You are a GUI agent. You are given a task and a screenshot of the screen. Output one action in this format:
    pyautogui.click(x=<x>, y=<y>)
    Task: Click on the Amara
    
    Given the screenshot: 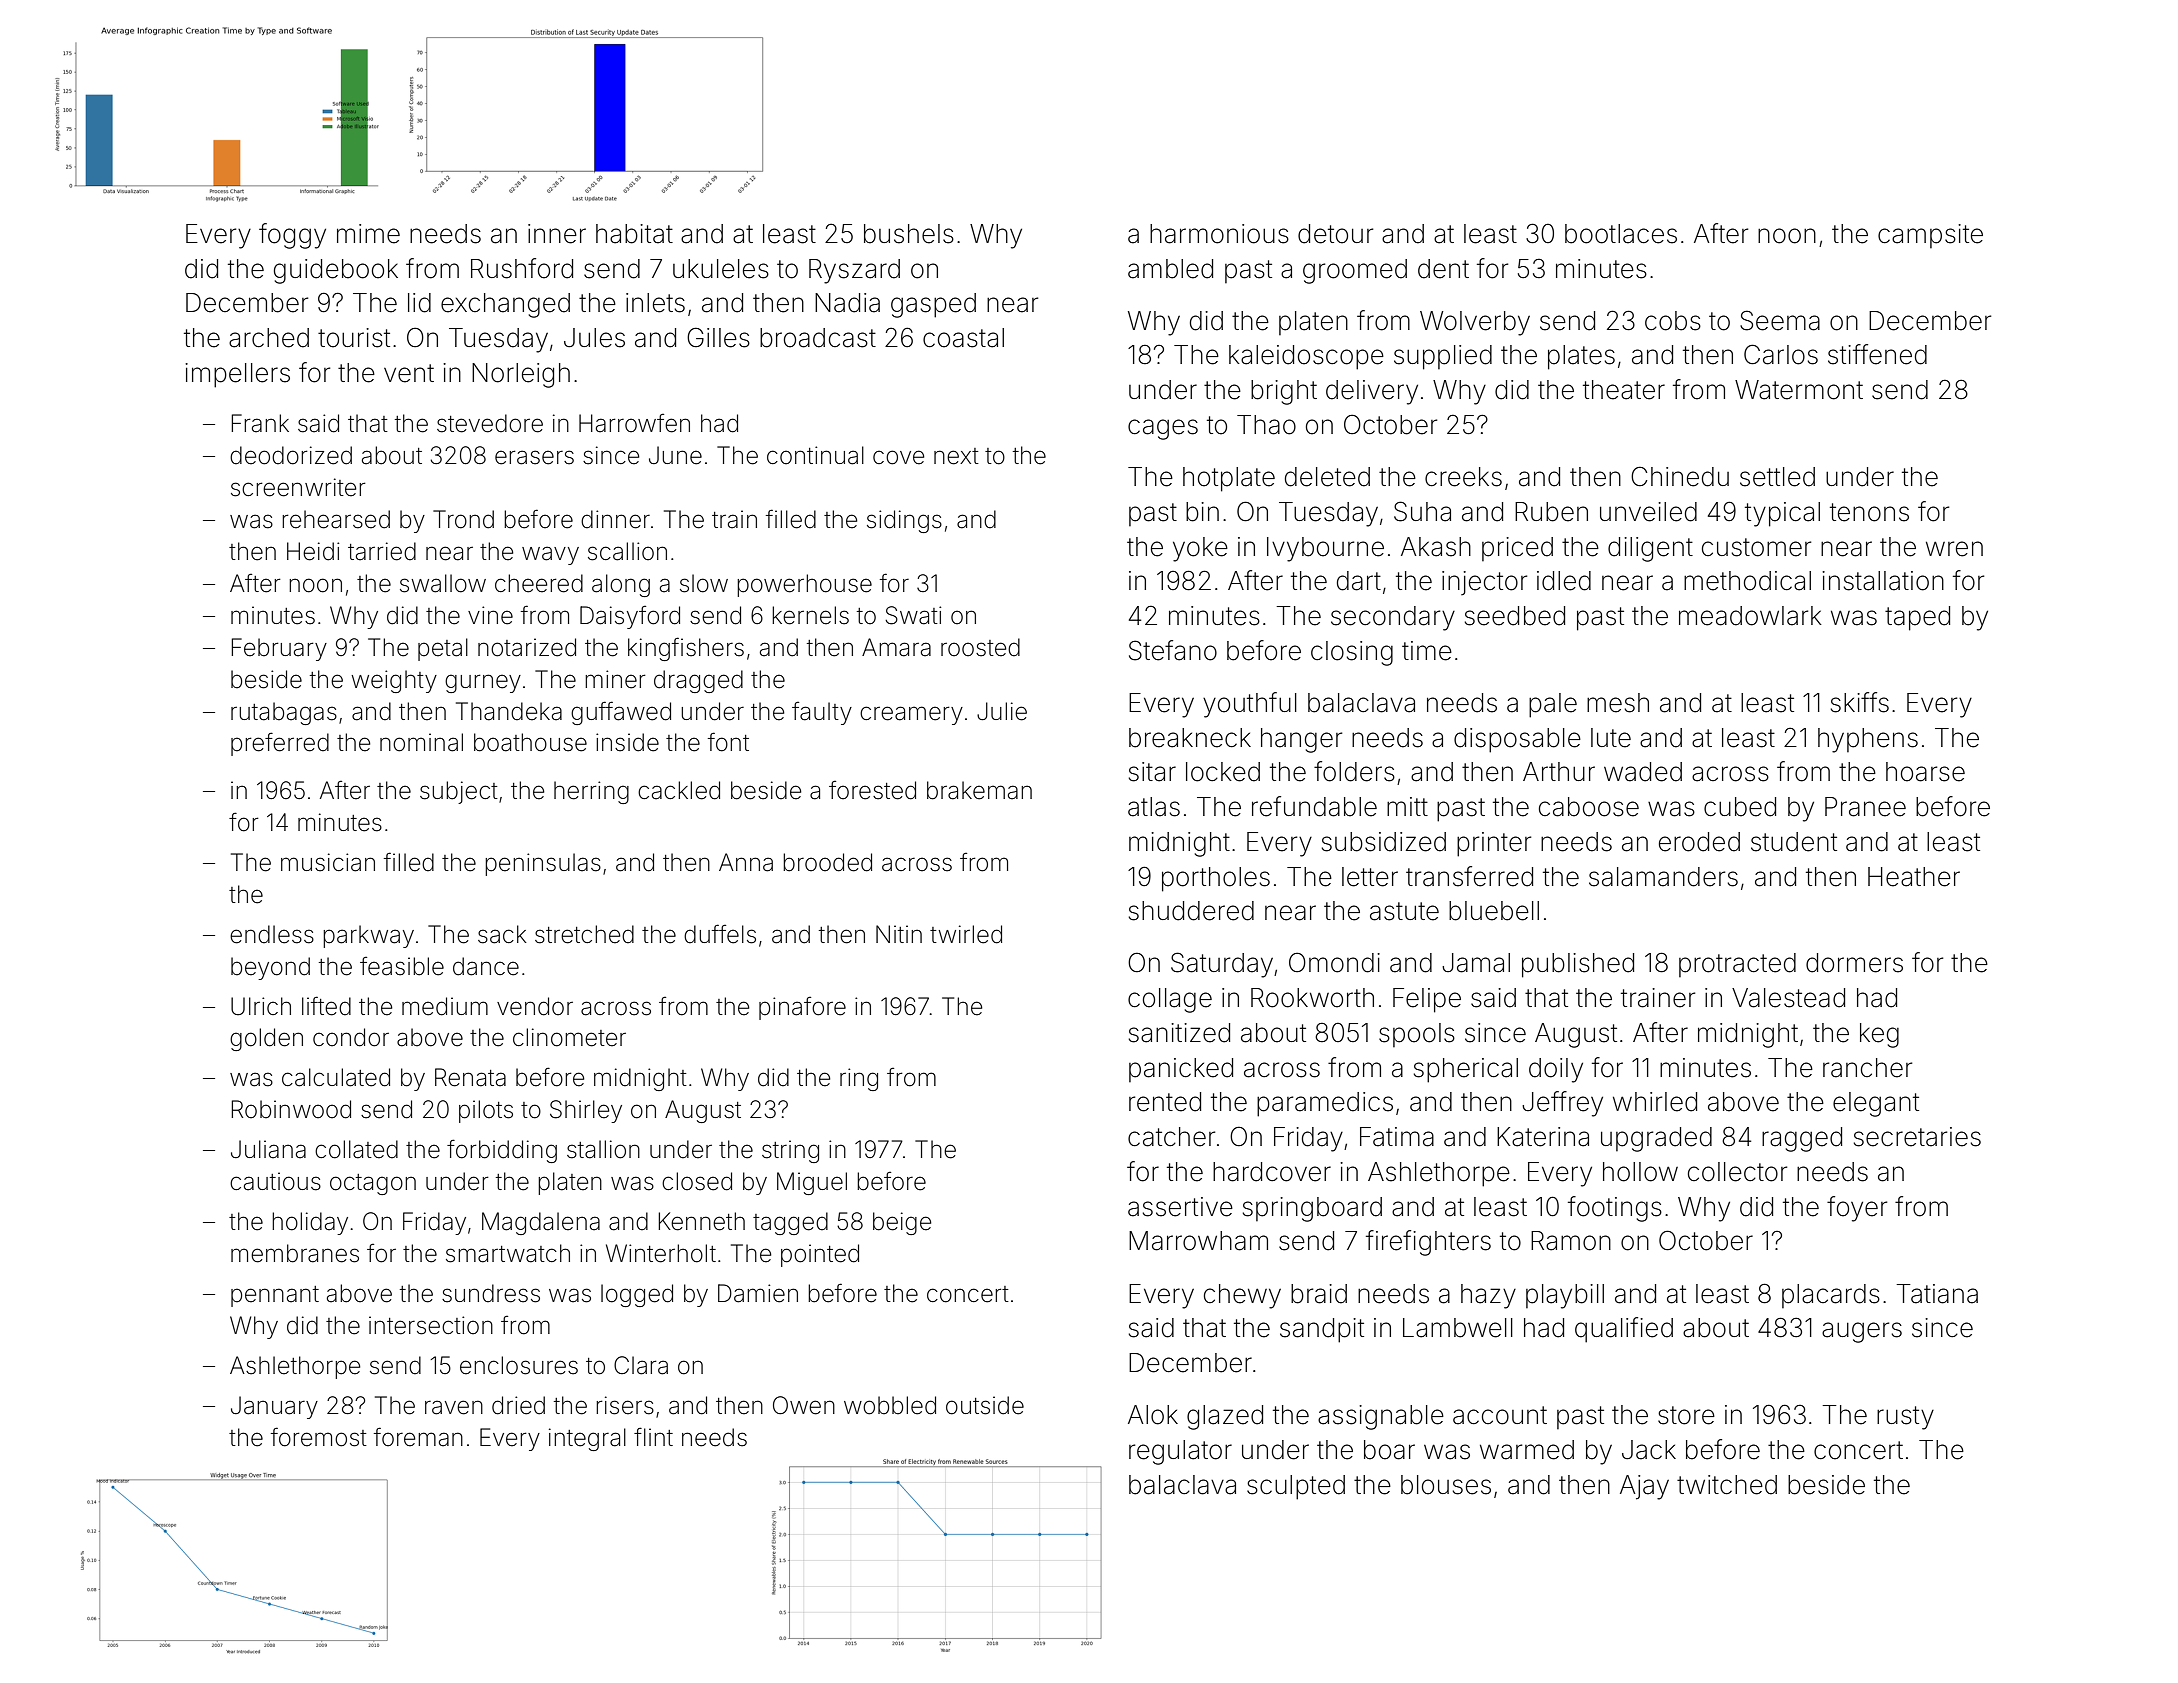 What is the action you would take?
    pyautogui.click(x=896, y=647)
